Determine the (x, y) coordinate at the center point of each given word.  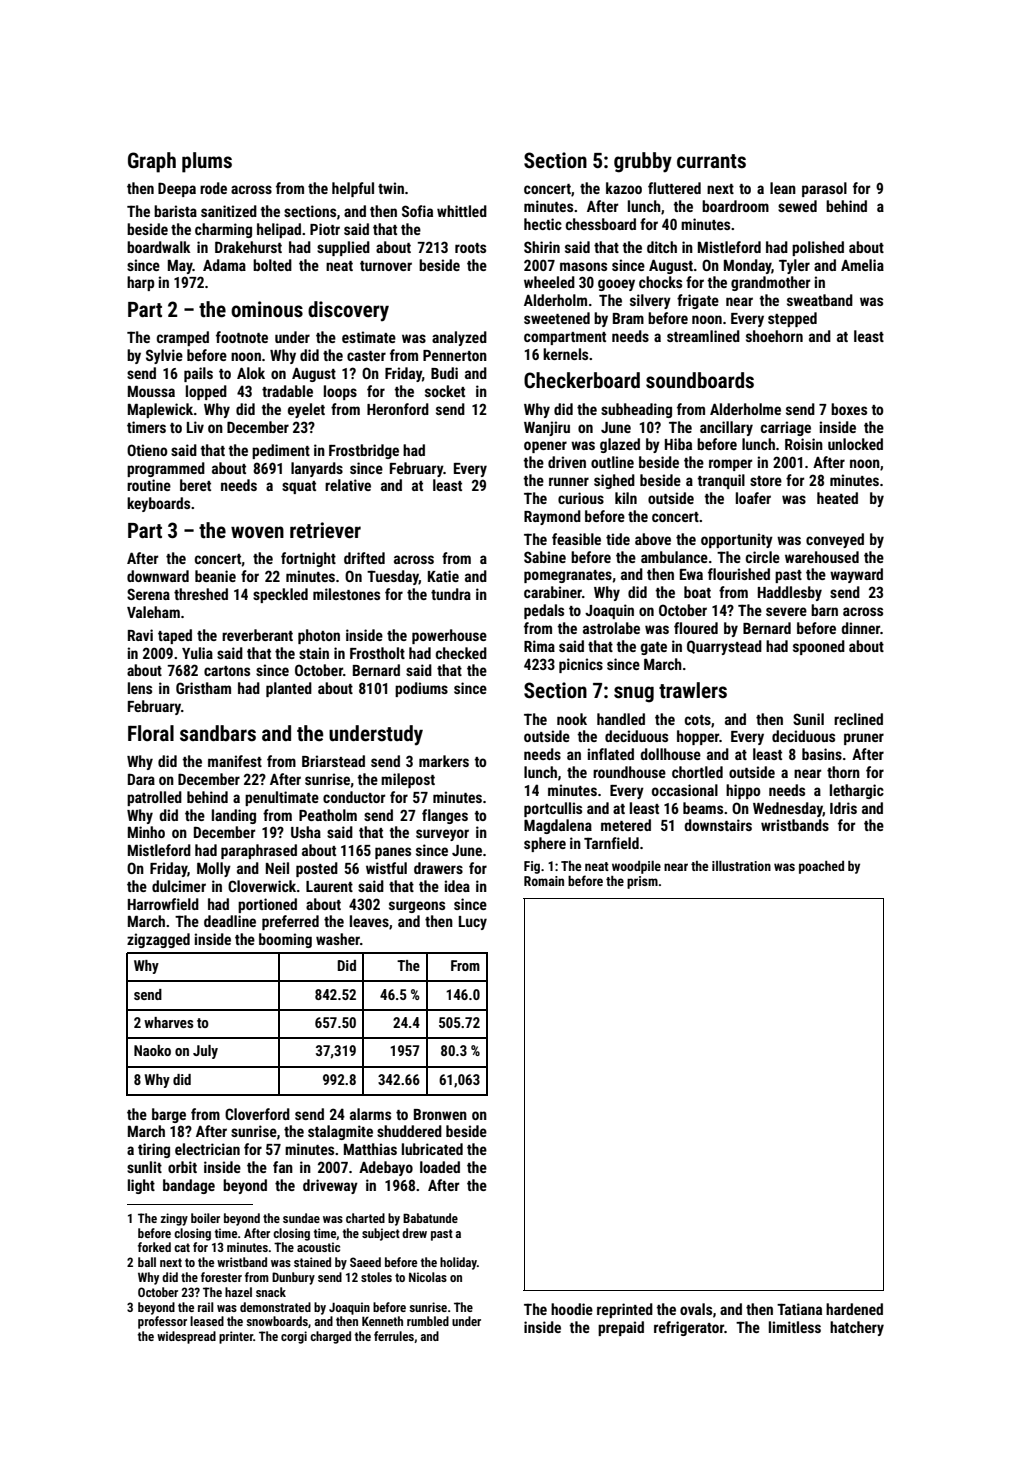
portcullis (553, 809)
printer (236, 1337)
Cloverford (257, 1114)
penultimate (282, 798)
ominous (267, 309)
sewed (797, 206)
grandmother (770, 283)
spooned (819, 647)
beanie (215, 576)
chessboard (601, 224)
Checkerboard (582, 380)
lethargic (857, 791)
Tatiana (799, 1309)
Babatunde (430, 1218)
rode (213, 188)
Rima (539, 646)
